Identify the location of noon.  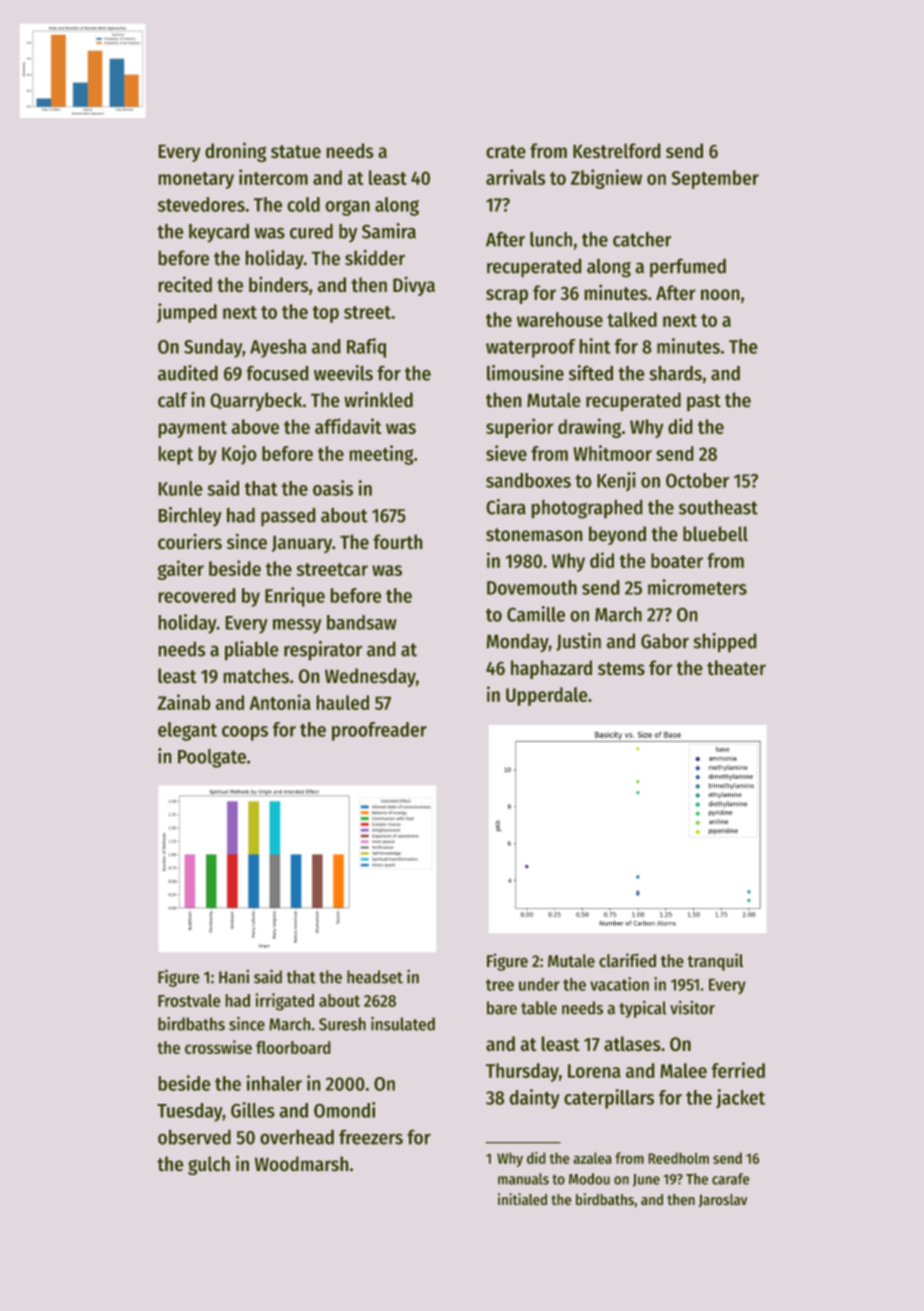
(720, 294).
